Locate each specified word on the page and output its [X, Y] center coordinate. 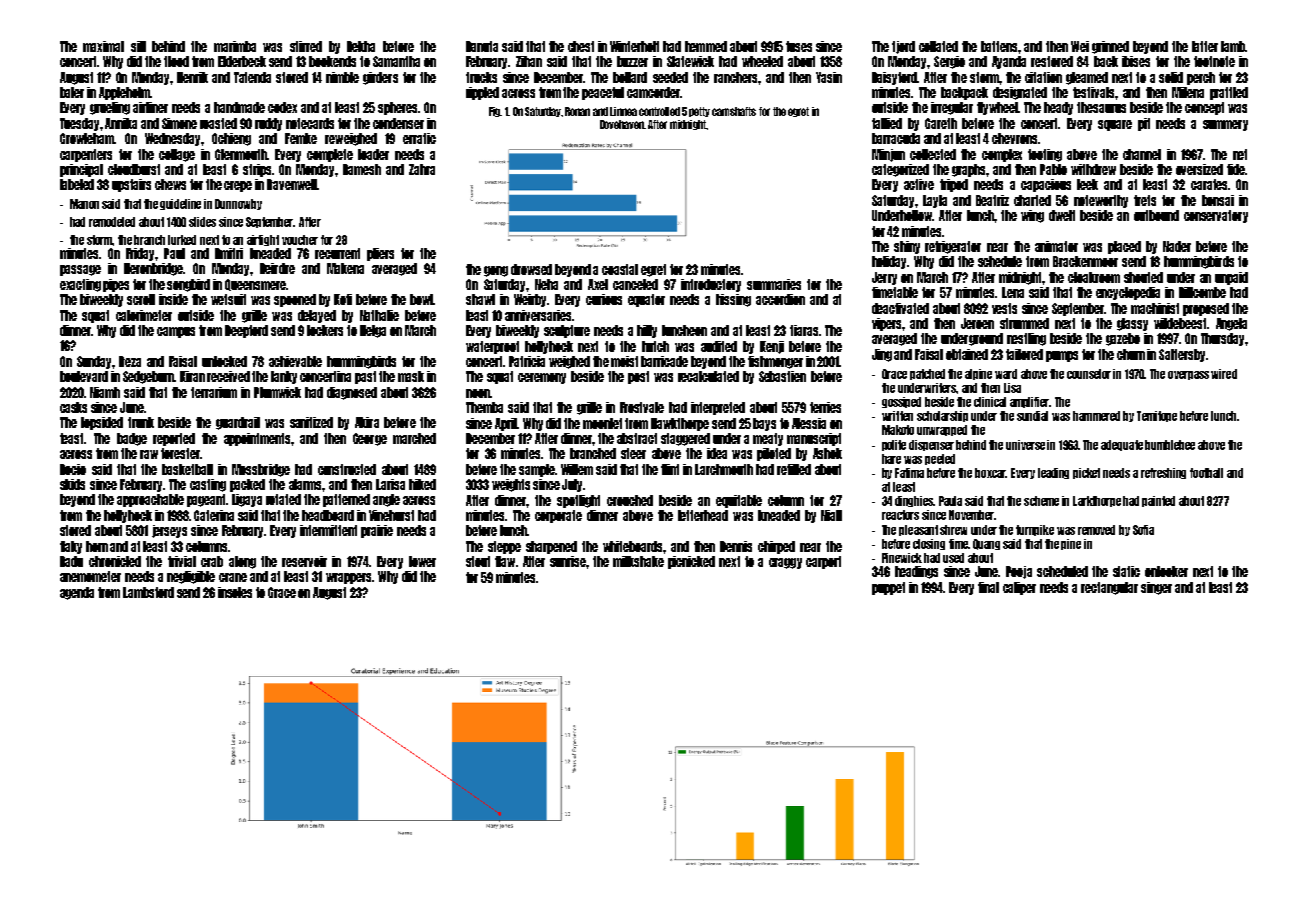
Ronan [577, 111]
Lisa [1012, 388]
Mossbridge [261, 470]
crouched [630, 500]
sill [138, 46]
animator [1056, 246]
